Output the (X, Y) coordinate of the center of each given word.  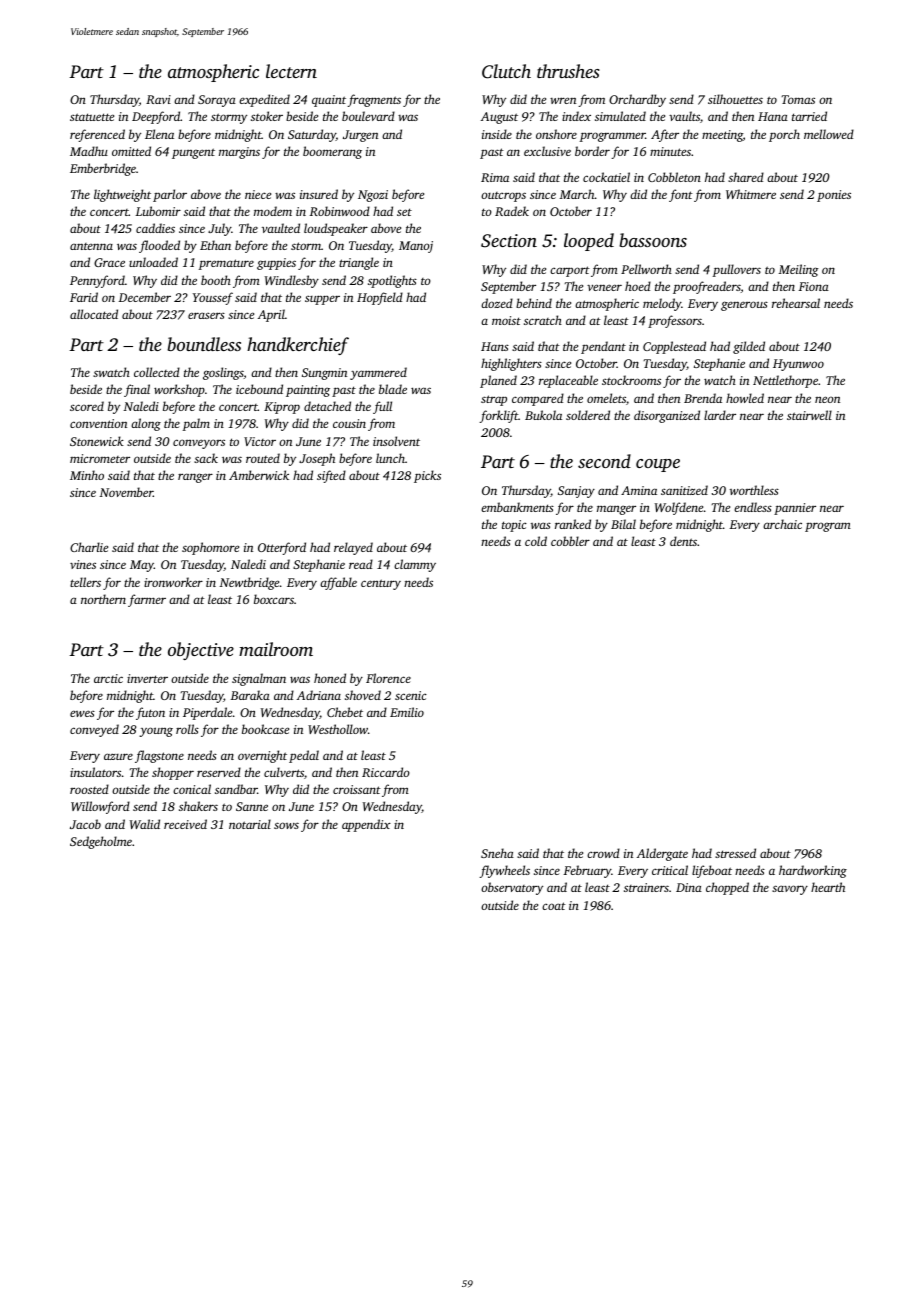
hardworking (813, 871)
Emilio (407, 712)
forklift (498, 416)
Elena (159, 134)
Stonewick (97, 441)
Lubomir (158, 211)
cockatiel (606, 177)
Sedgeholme (101, 842)
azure (118, 756)
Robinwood (340, 211)
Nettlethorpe (785, 381)
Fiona (813, 286)
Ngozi (373, 196)
